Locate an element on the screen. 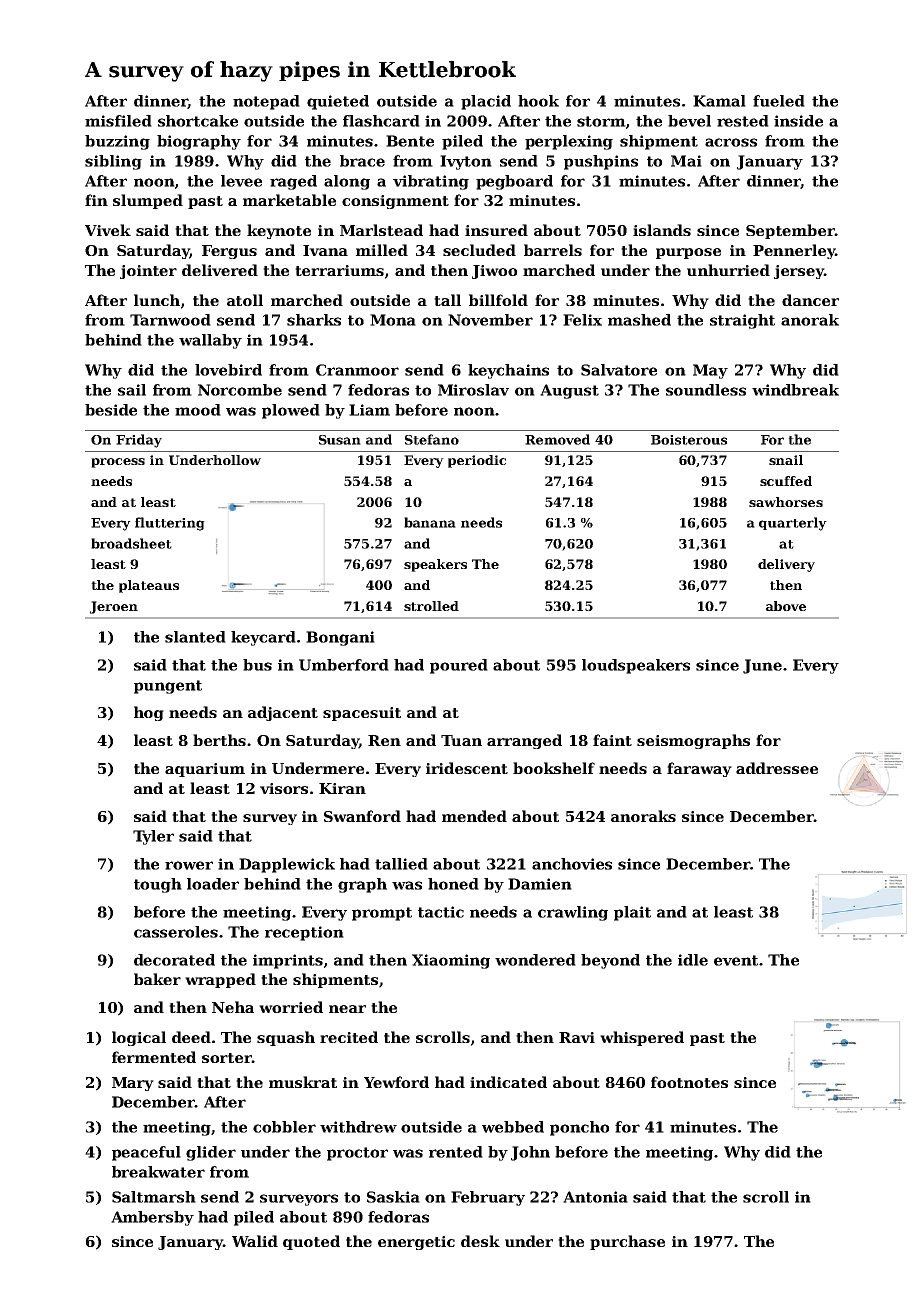 This screenshot has height=1308, width=924. anchovies is located at coordinates (572, 864).
